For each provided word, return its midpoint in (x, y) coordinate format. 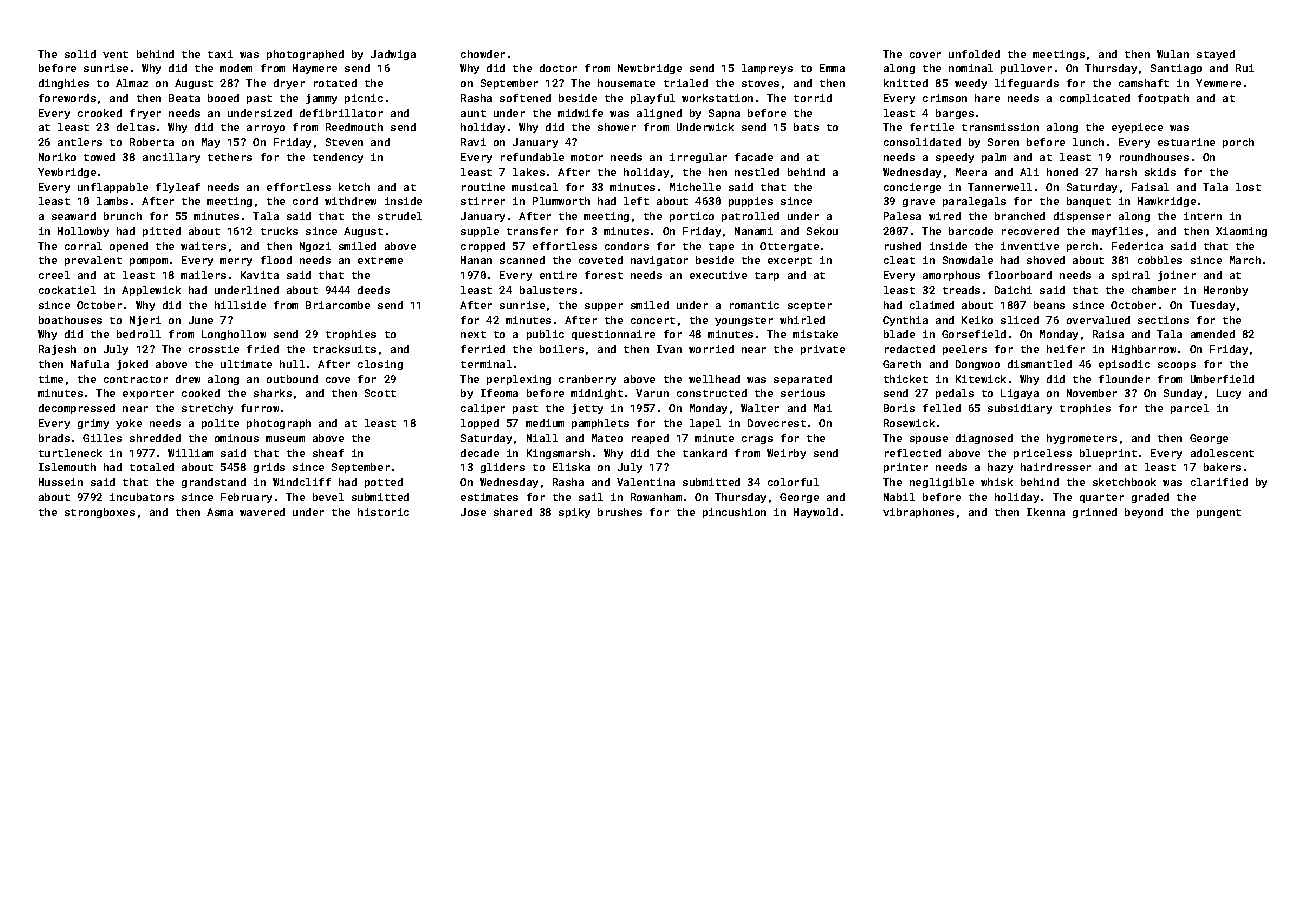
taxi (220, 54)
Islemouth (67, 467)
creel (54, 275)
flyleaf (178, 188)
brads (54, 438)
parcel (1190, 409)
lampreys (767, 69)
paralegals (974, 202)
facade (754, 157)
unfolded (974, 54)
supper (604, 307)
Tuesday (1212, 306)
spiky (574, 513)
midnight (597, 394)
